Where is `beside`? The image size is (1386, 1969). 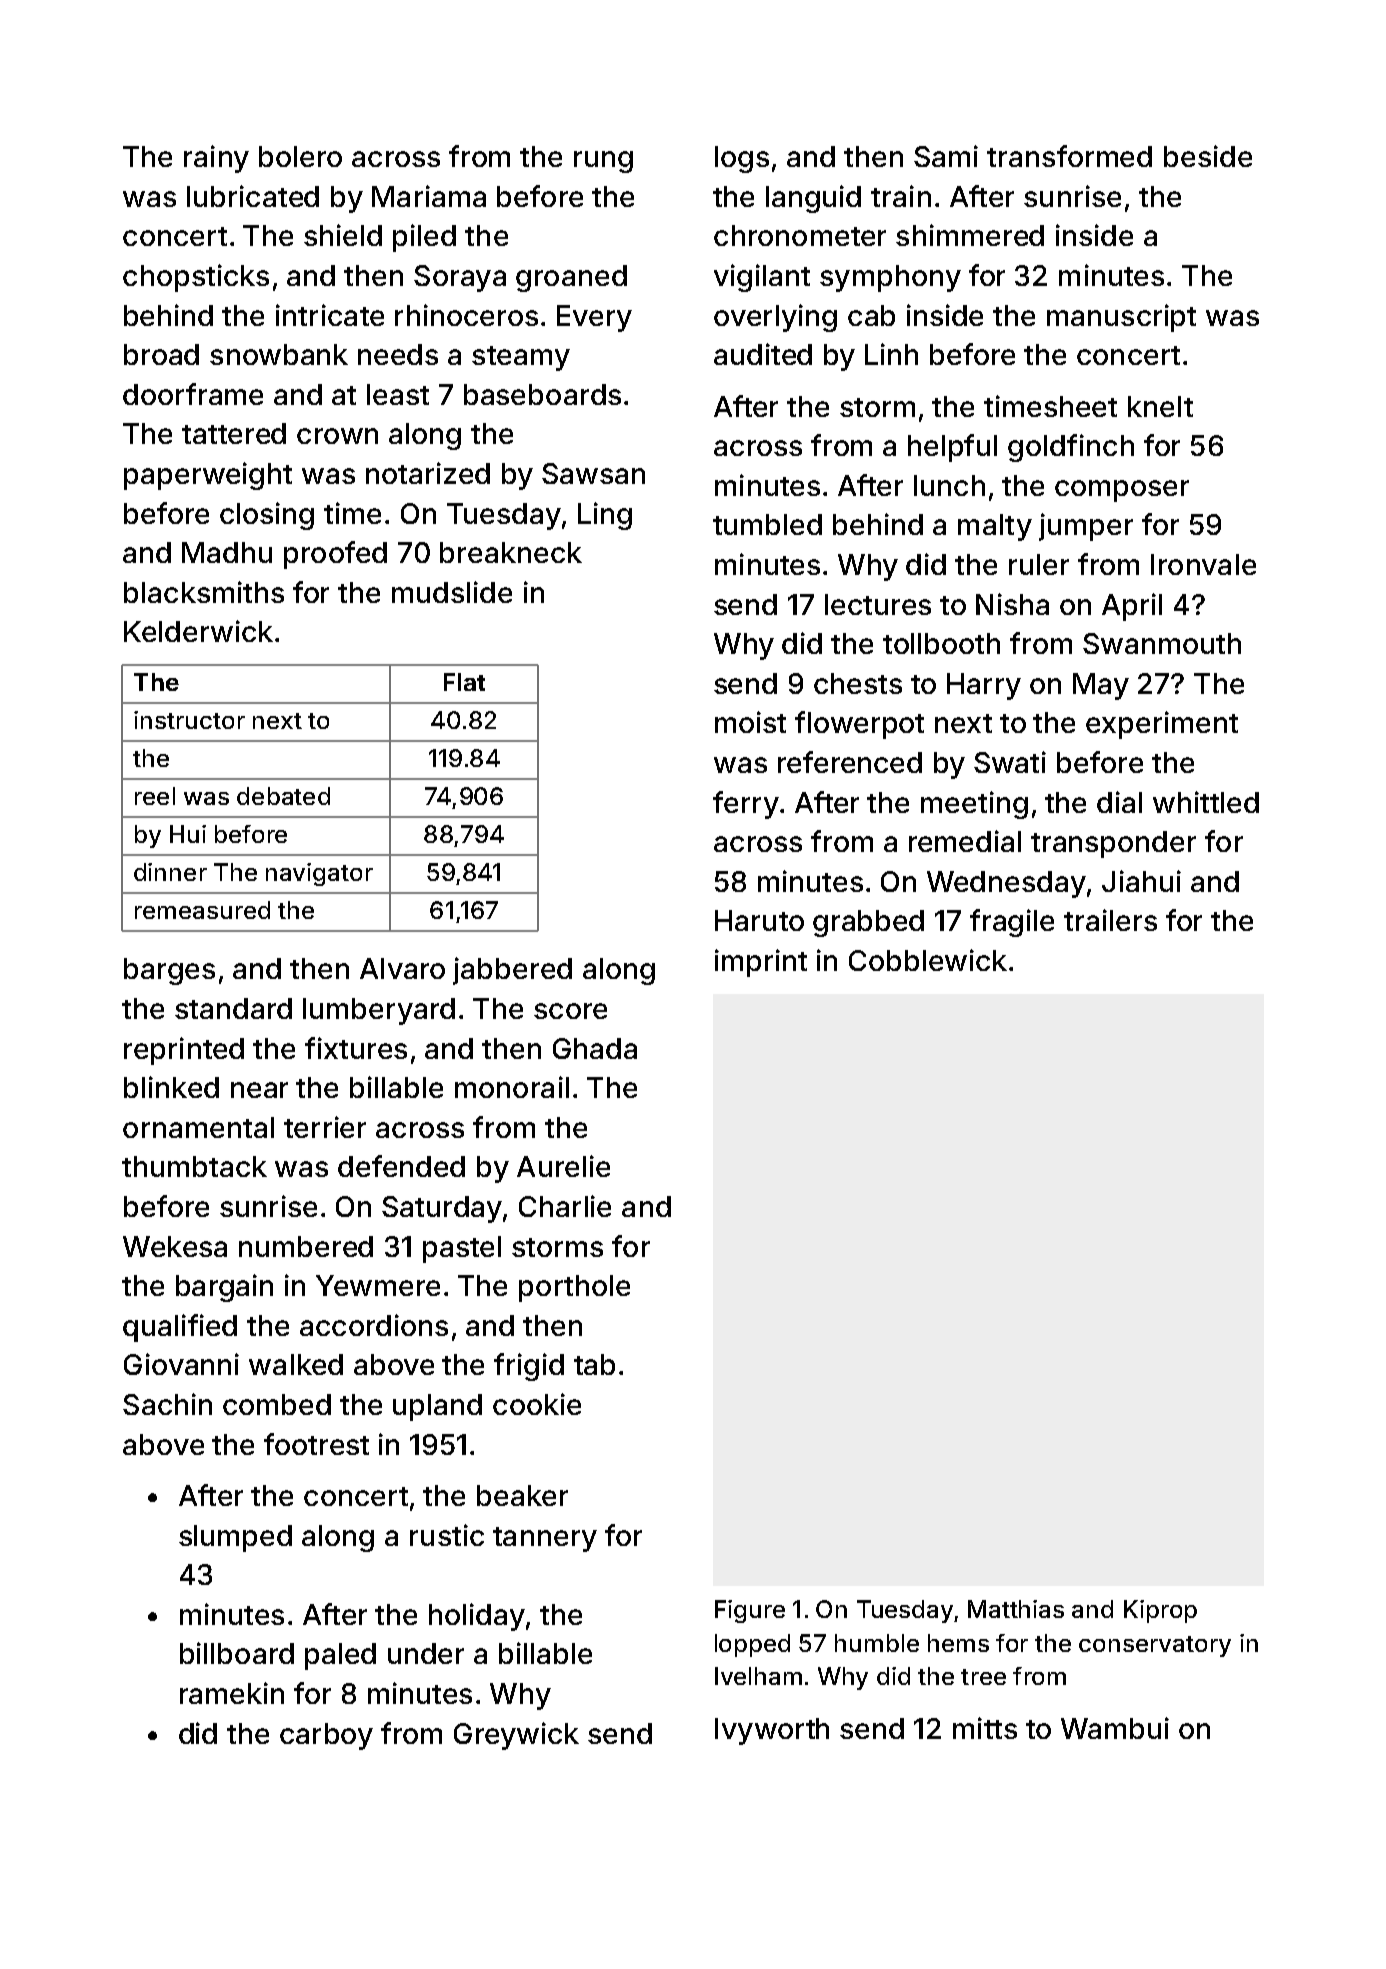
beside is located at coordinates (1208, 156).
